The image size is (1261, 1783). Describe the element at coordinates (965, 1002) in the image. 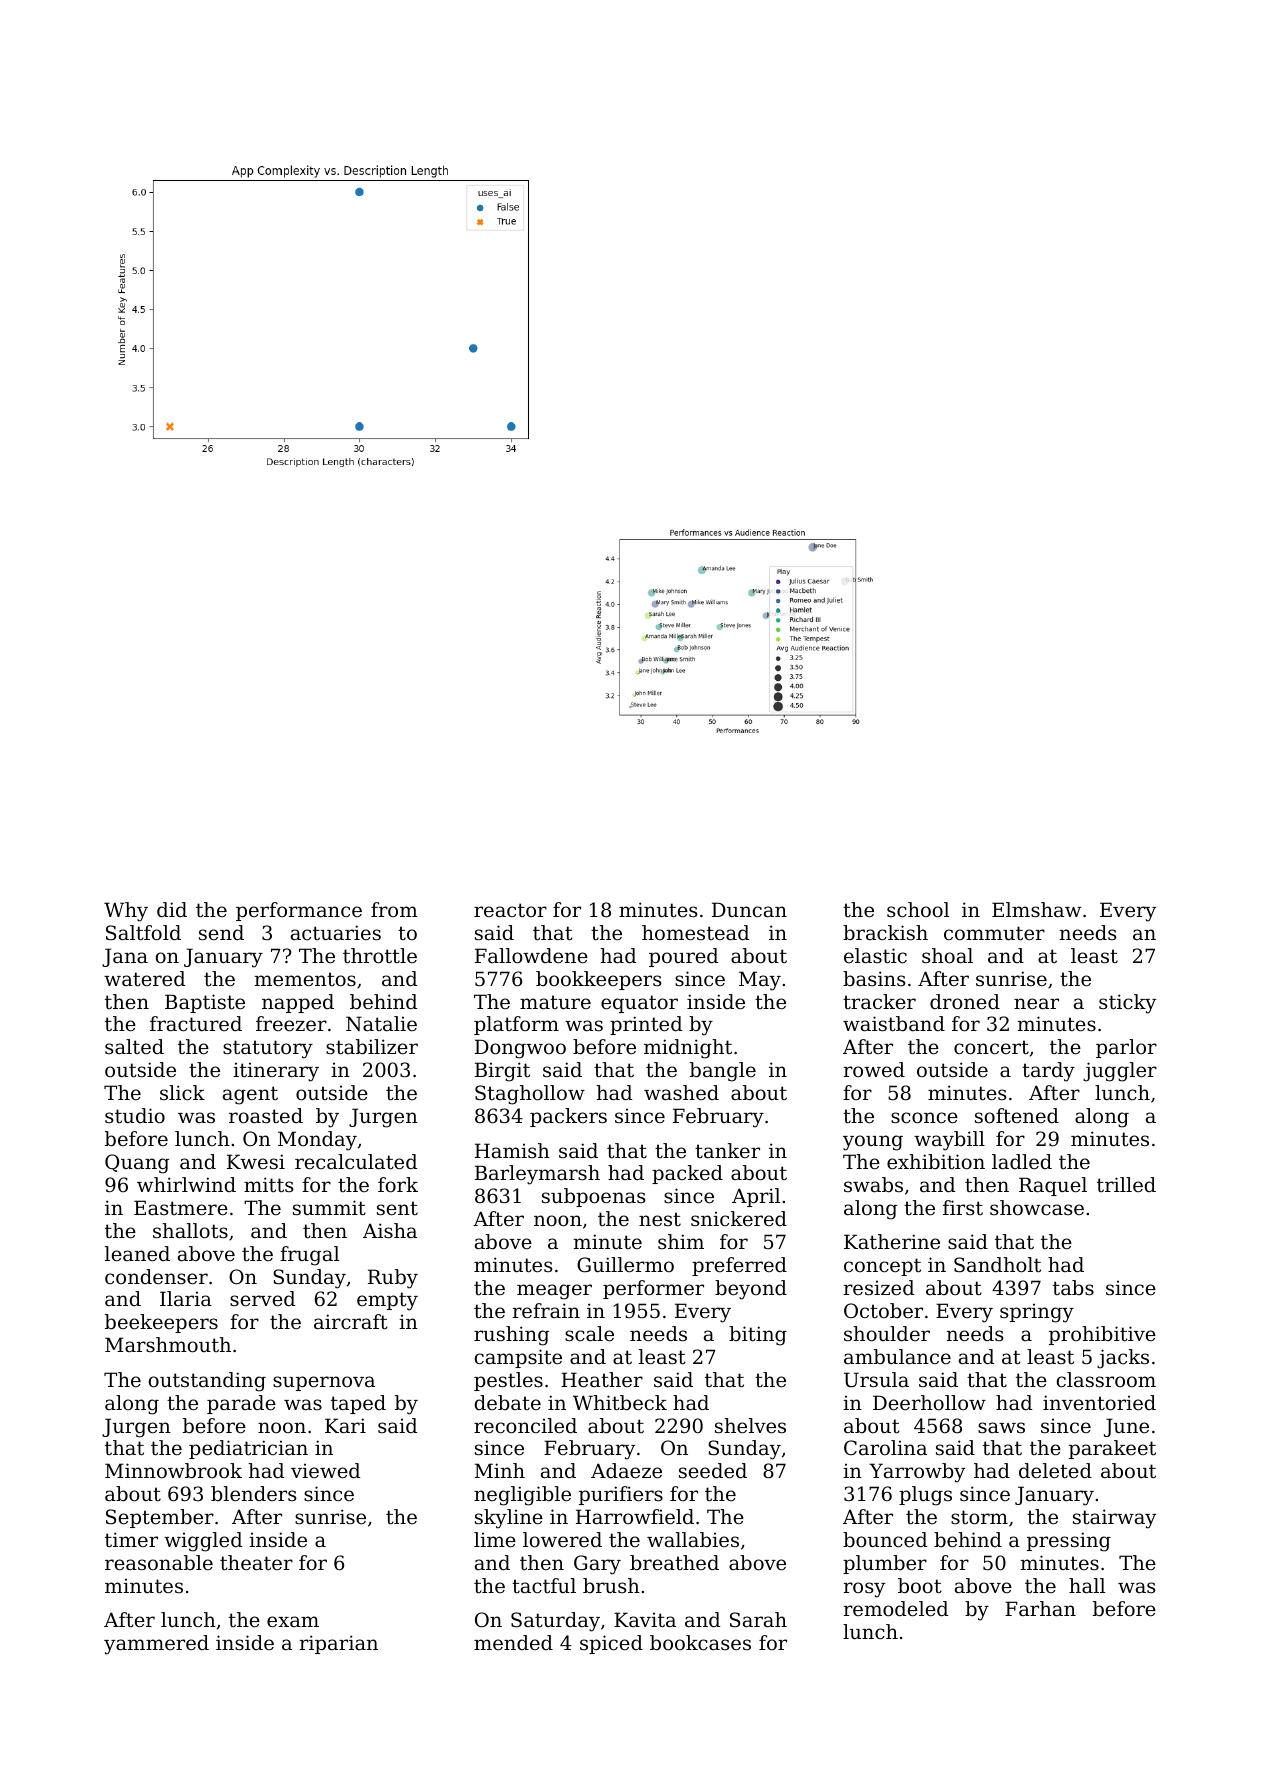

I see `droned` at that location.
